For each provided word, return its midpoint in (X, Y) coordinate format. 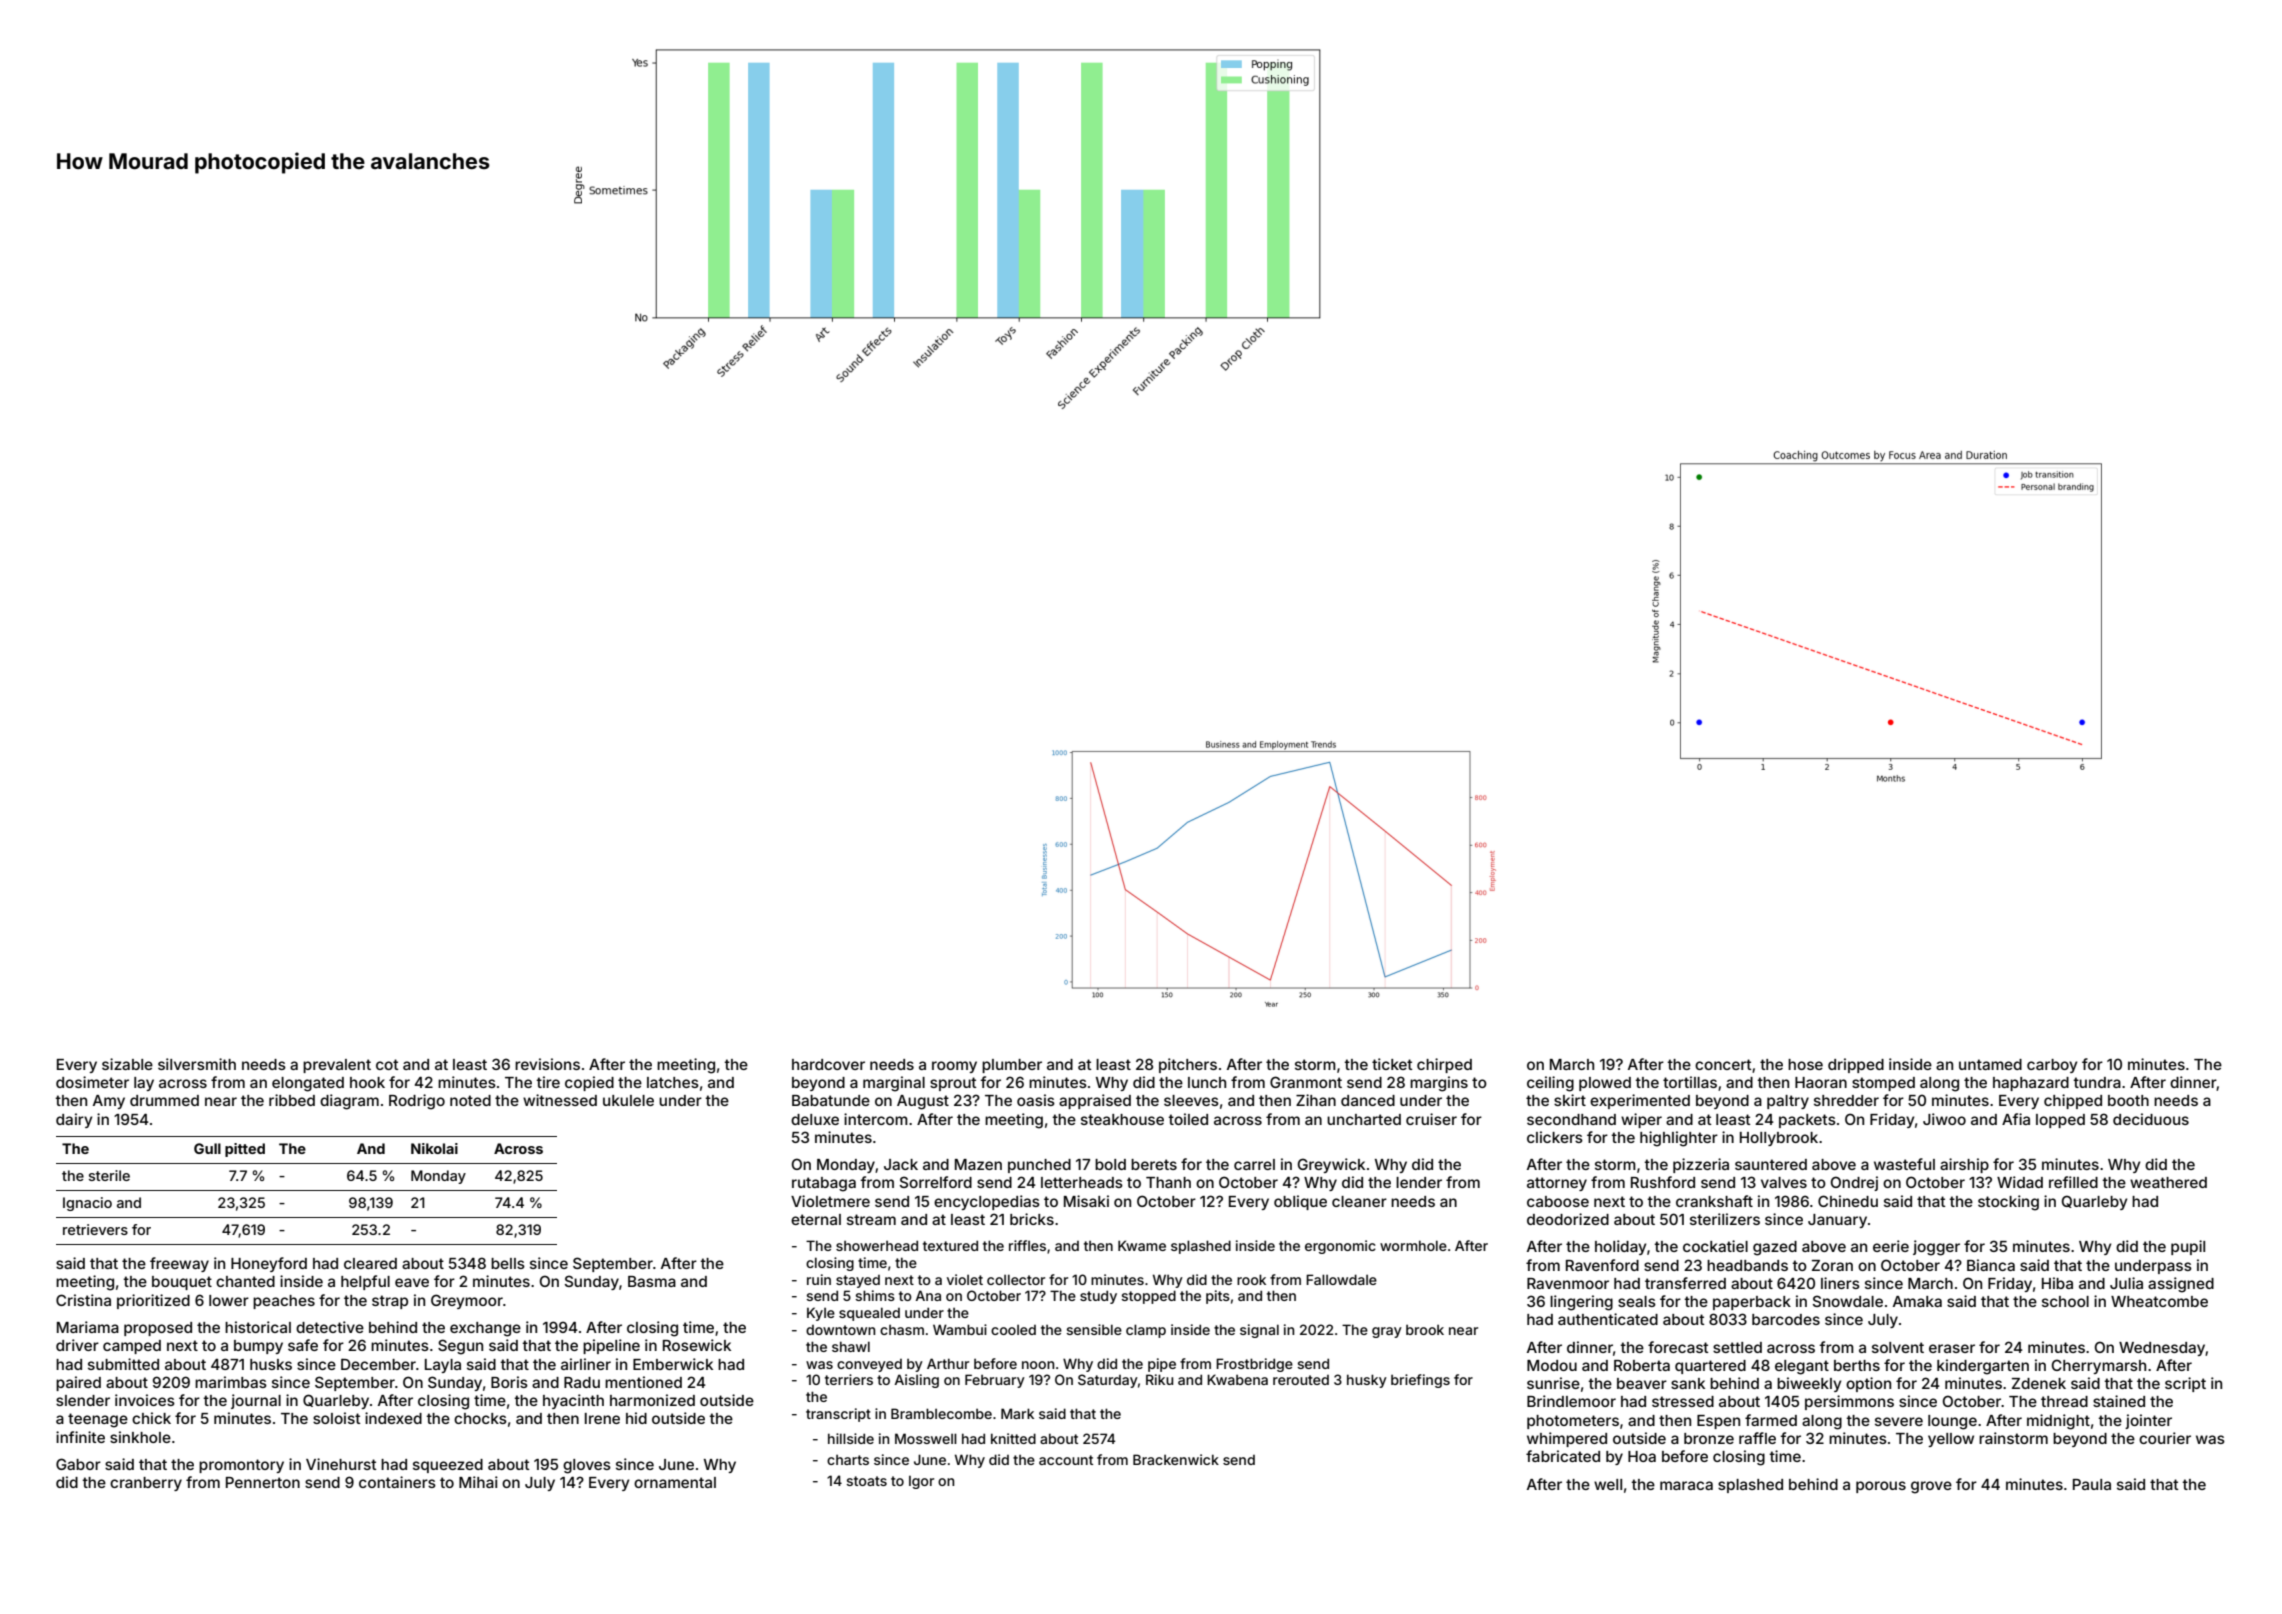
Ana (928, 1295)
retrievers (95, 1229)
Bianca (1991, 1265)
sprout (953, 1084)
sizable (127, 1064)
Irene (602, 1418)
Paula (2092, 1484)
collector (1016, 1279)
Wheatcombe (2159, 1301)
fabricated (1563, 1456)
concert (1723, 1064)
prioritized (153, 1301)
